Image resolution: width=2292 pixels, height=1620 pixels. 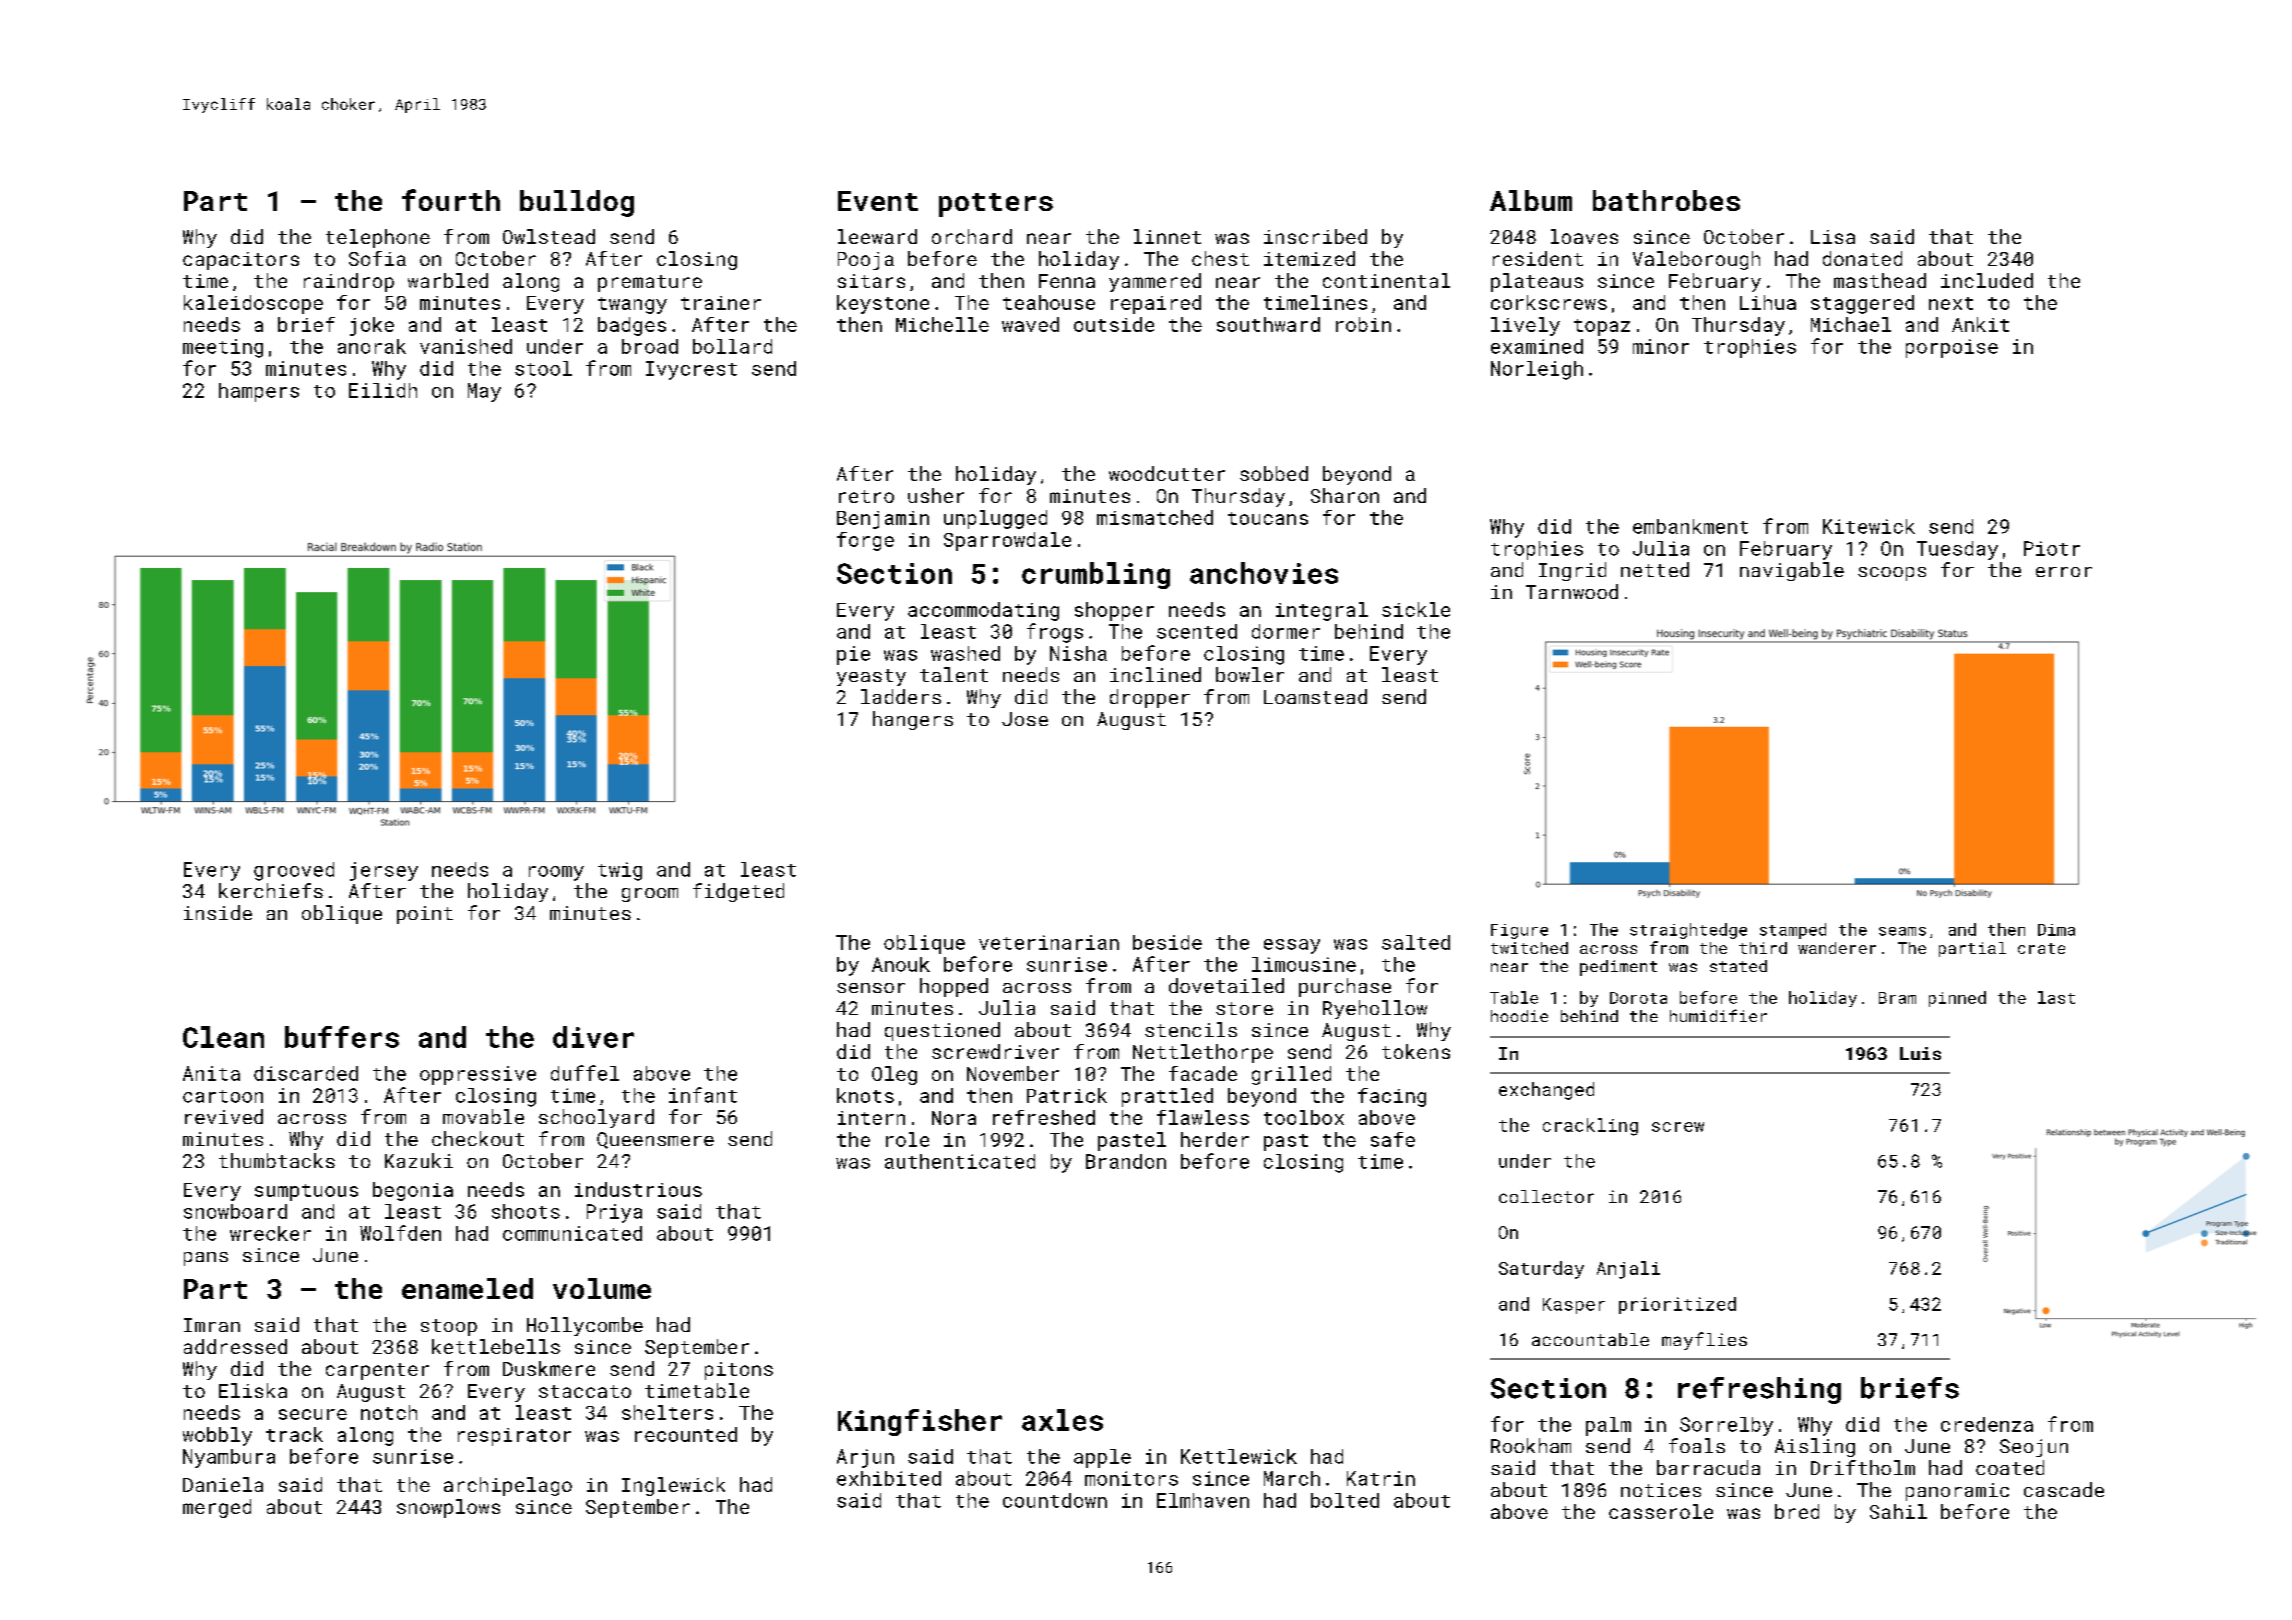 I want to click on tokens, so click(x=1416, y=1051).
